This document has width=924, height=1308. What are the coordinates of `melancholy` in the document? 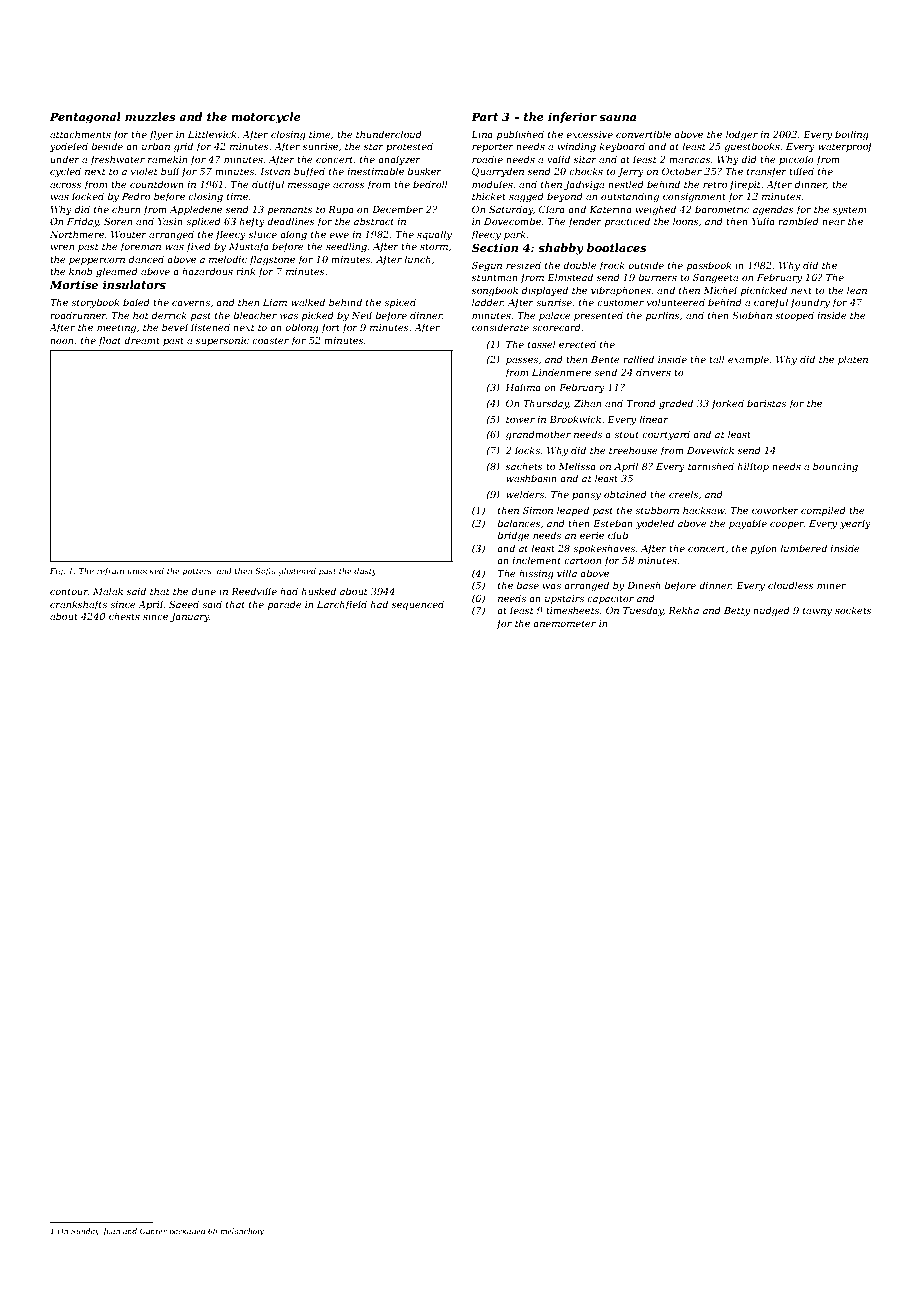 It's located at (242, 1232).
